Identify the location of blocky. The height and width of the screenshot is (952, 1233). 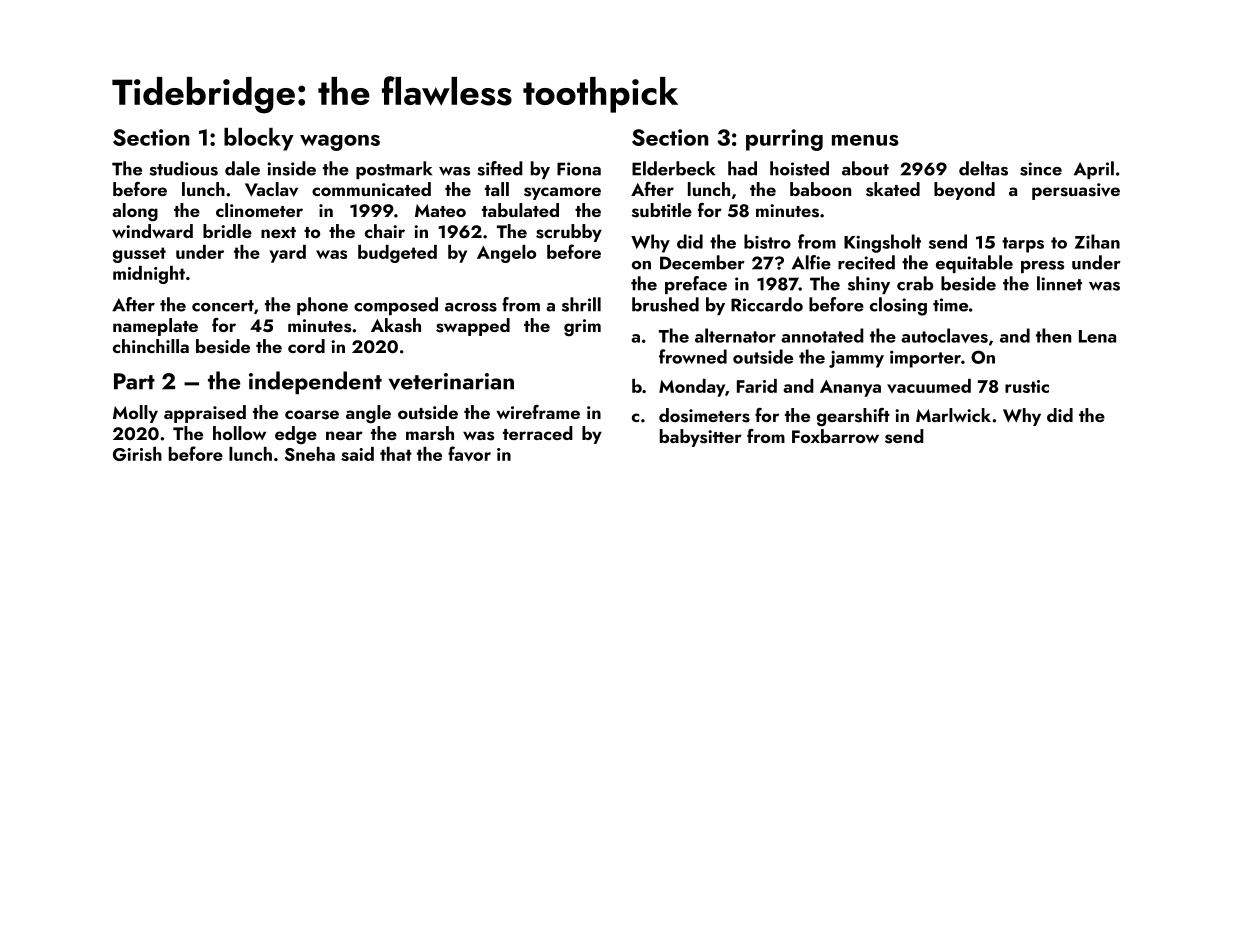
(259, 139).
